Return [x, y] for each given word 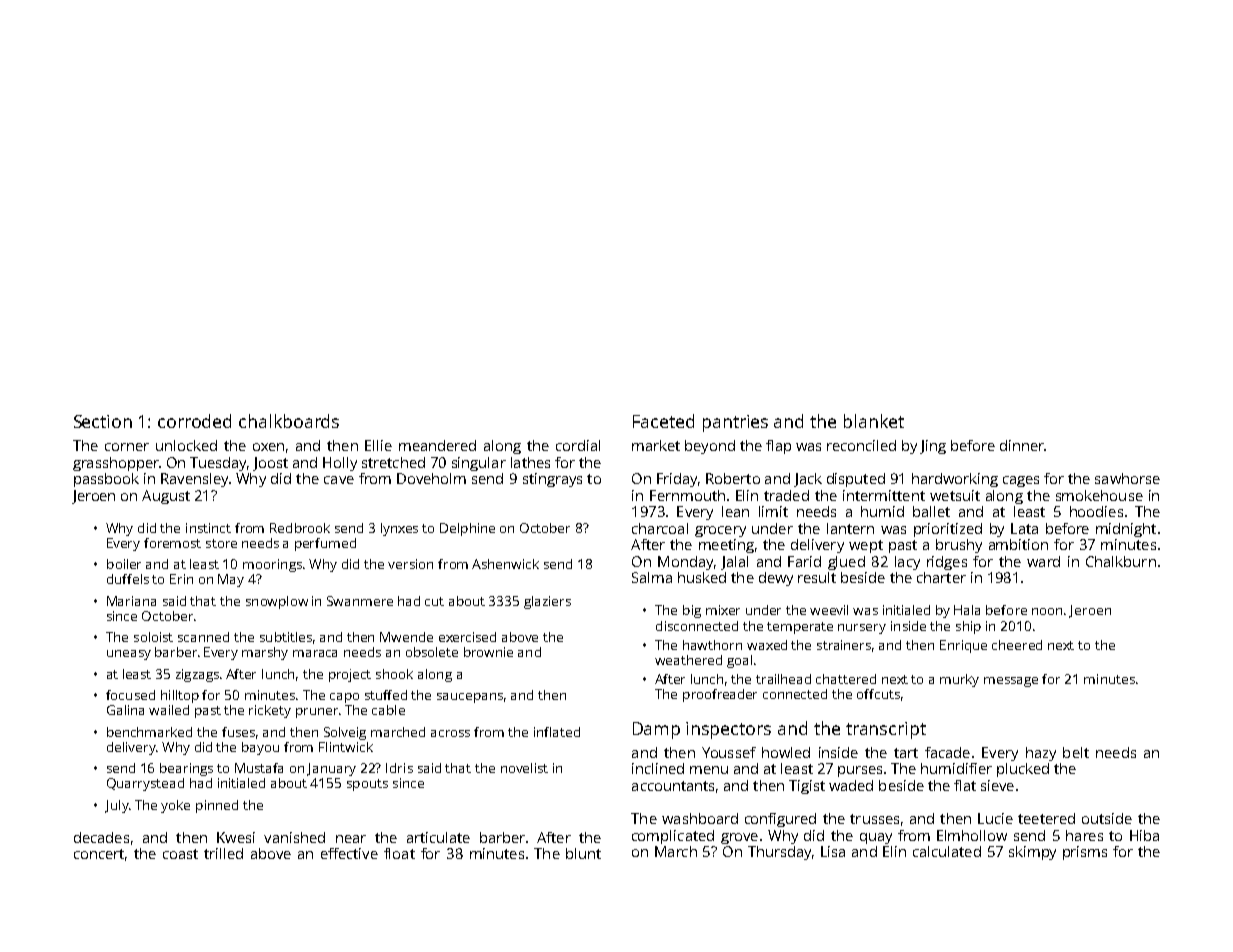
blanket [874, 421]
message [1011, 682]
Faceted [663, 421]
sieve [997, 785]
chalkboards [289, 421]
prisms [1085, 853]
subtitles [286, 637]
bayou [260, 748]
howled [786, 752]
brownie [488, 652]
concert [99, 854]
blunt [583, 853]
